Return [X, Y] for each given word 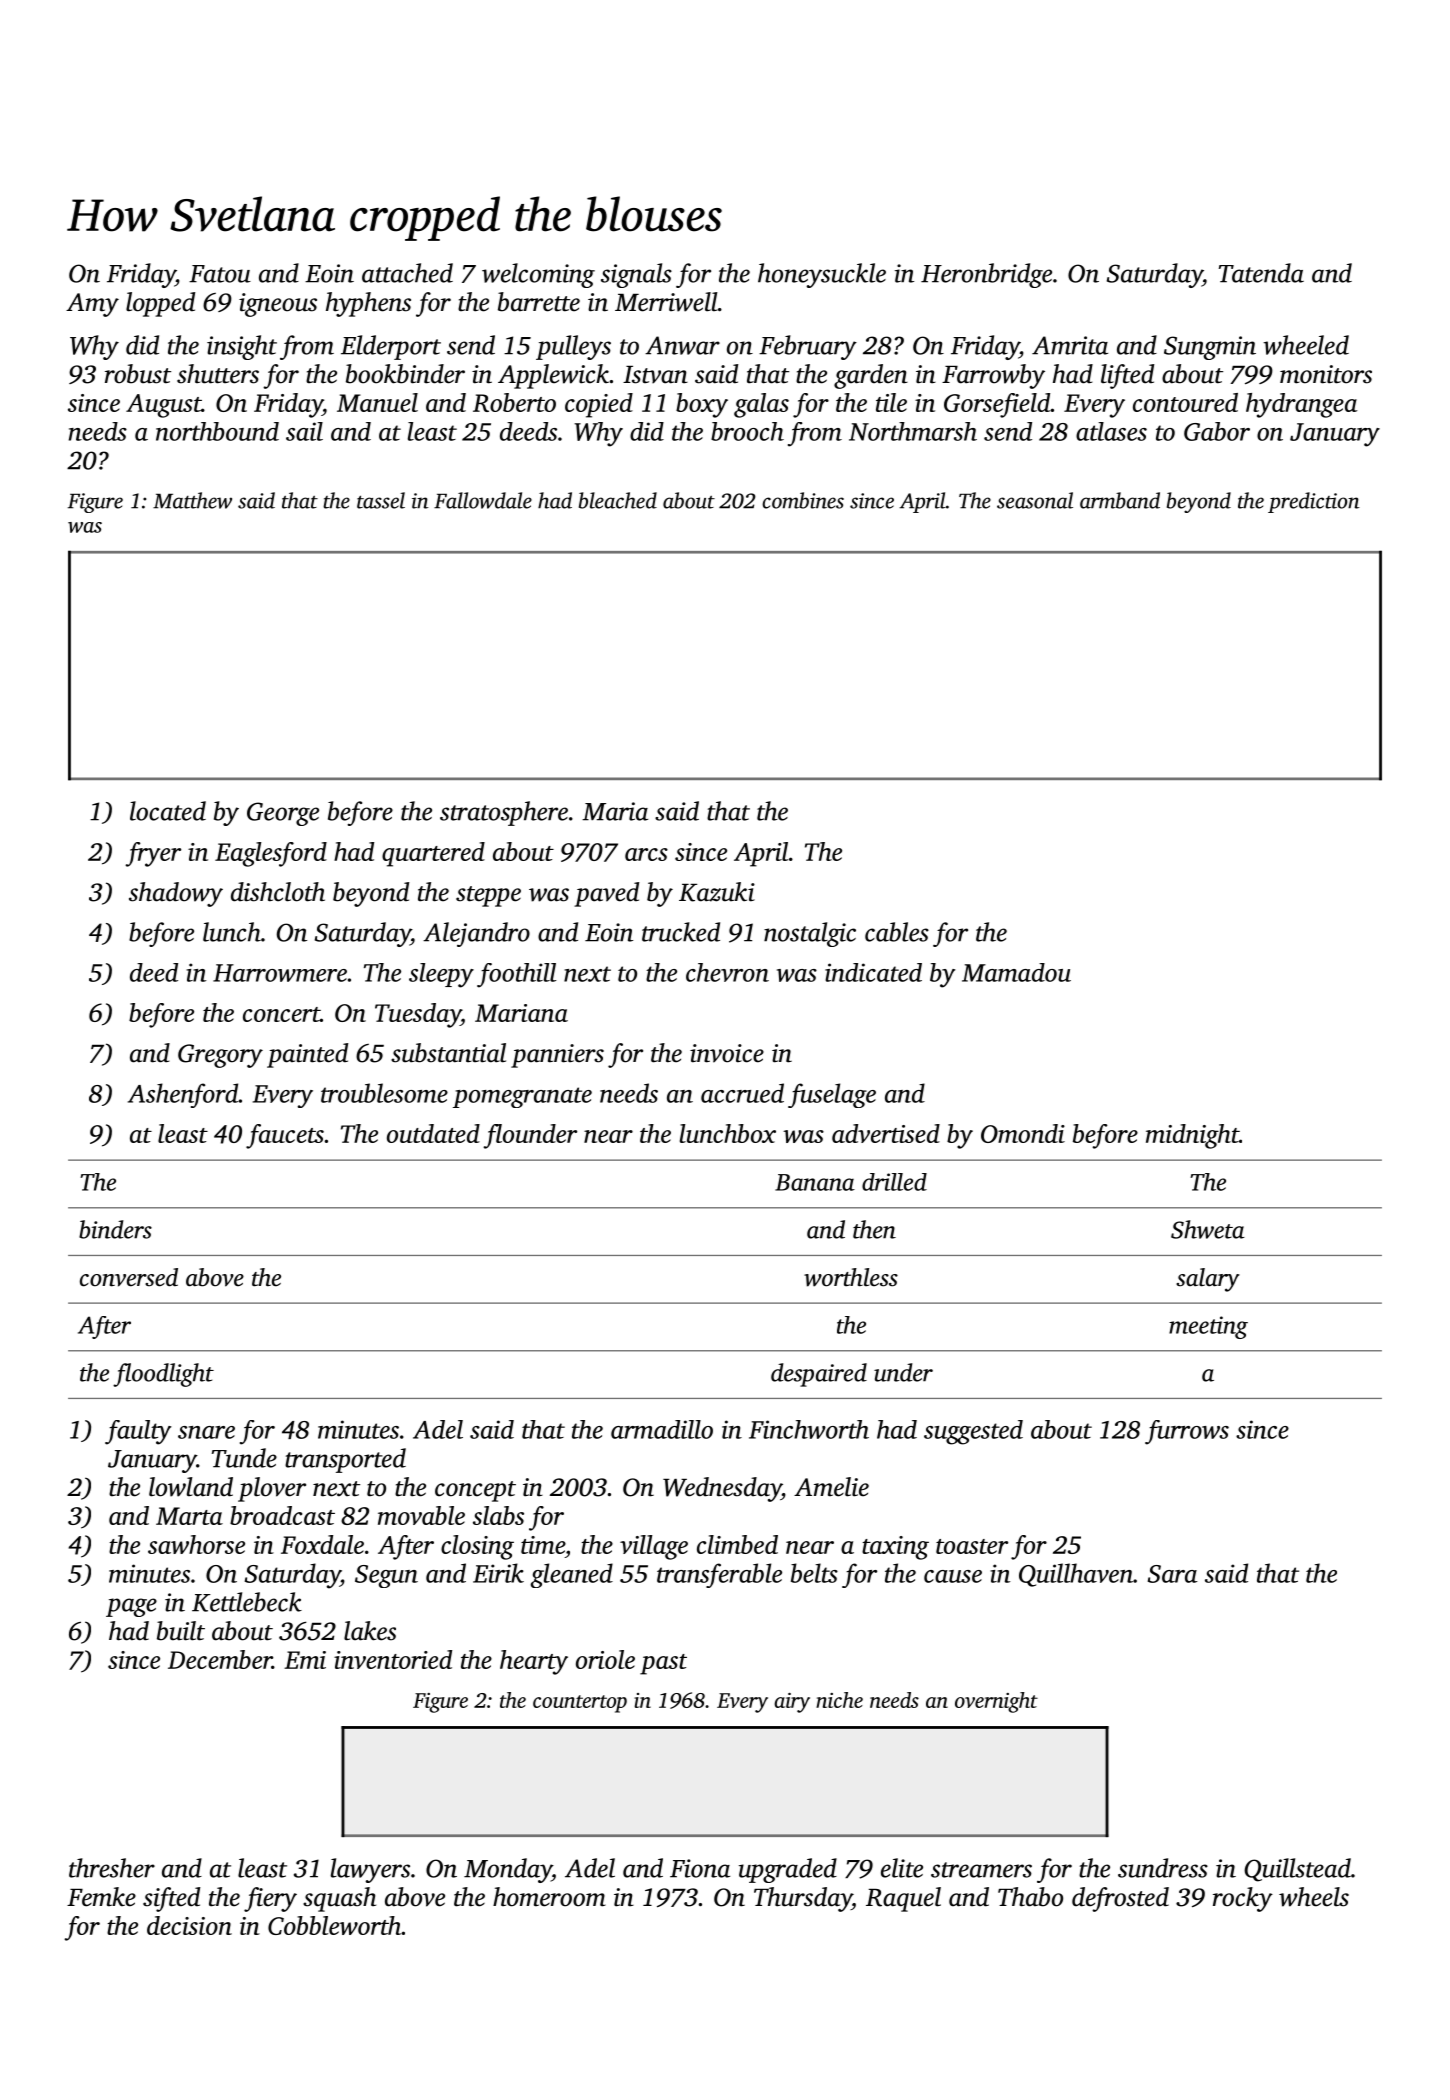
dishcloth [278, 892]
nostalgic [810, 934]
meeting [1208, 1327]
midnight [1192, 1136]
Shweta [1208, 1229]
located [168, 811]
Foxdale [322, 1544]
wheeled [1306, 345]
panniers [557, 1056]
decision [189, 1925]
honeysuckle [822, 275]
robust [138, 374]
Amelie [831, 1487]
